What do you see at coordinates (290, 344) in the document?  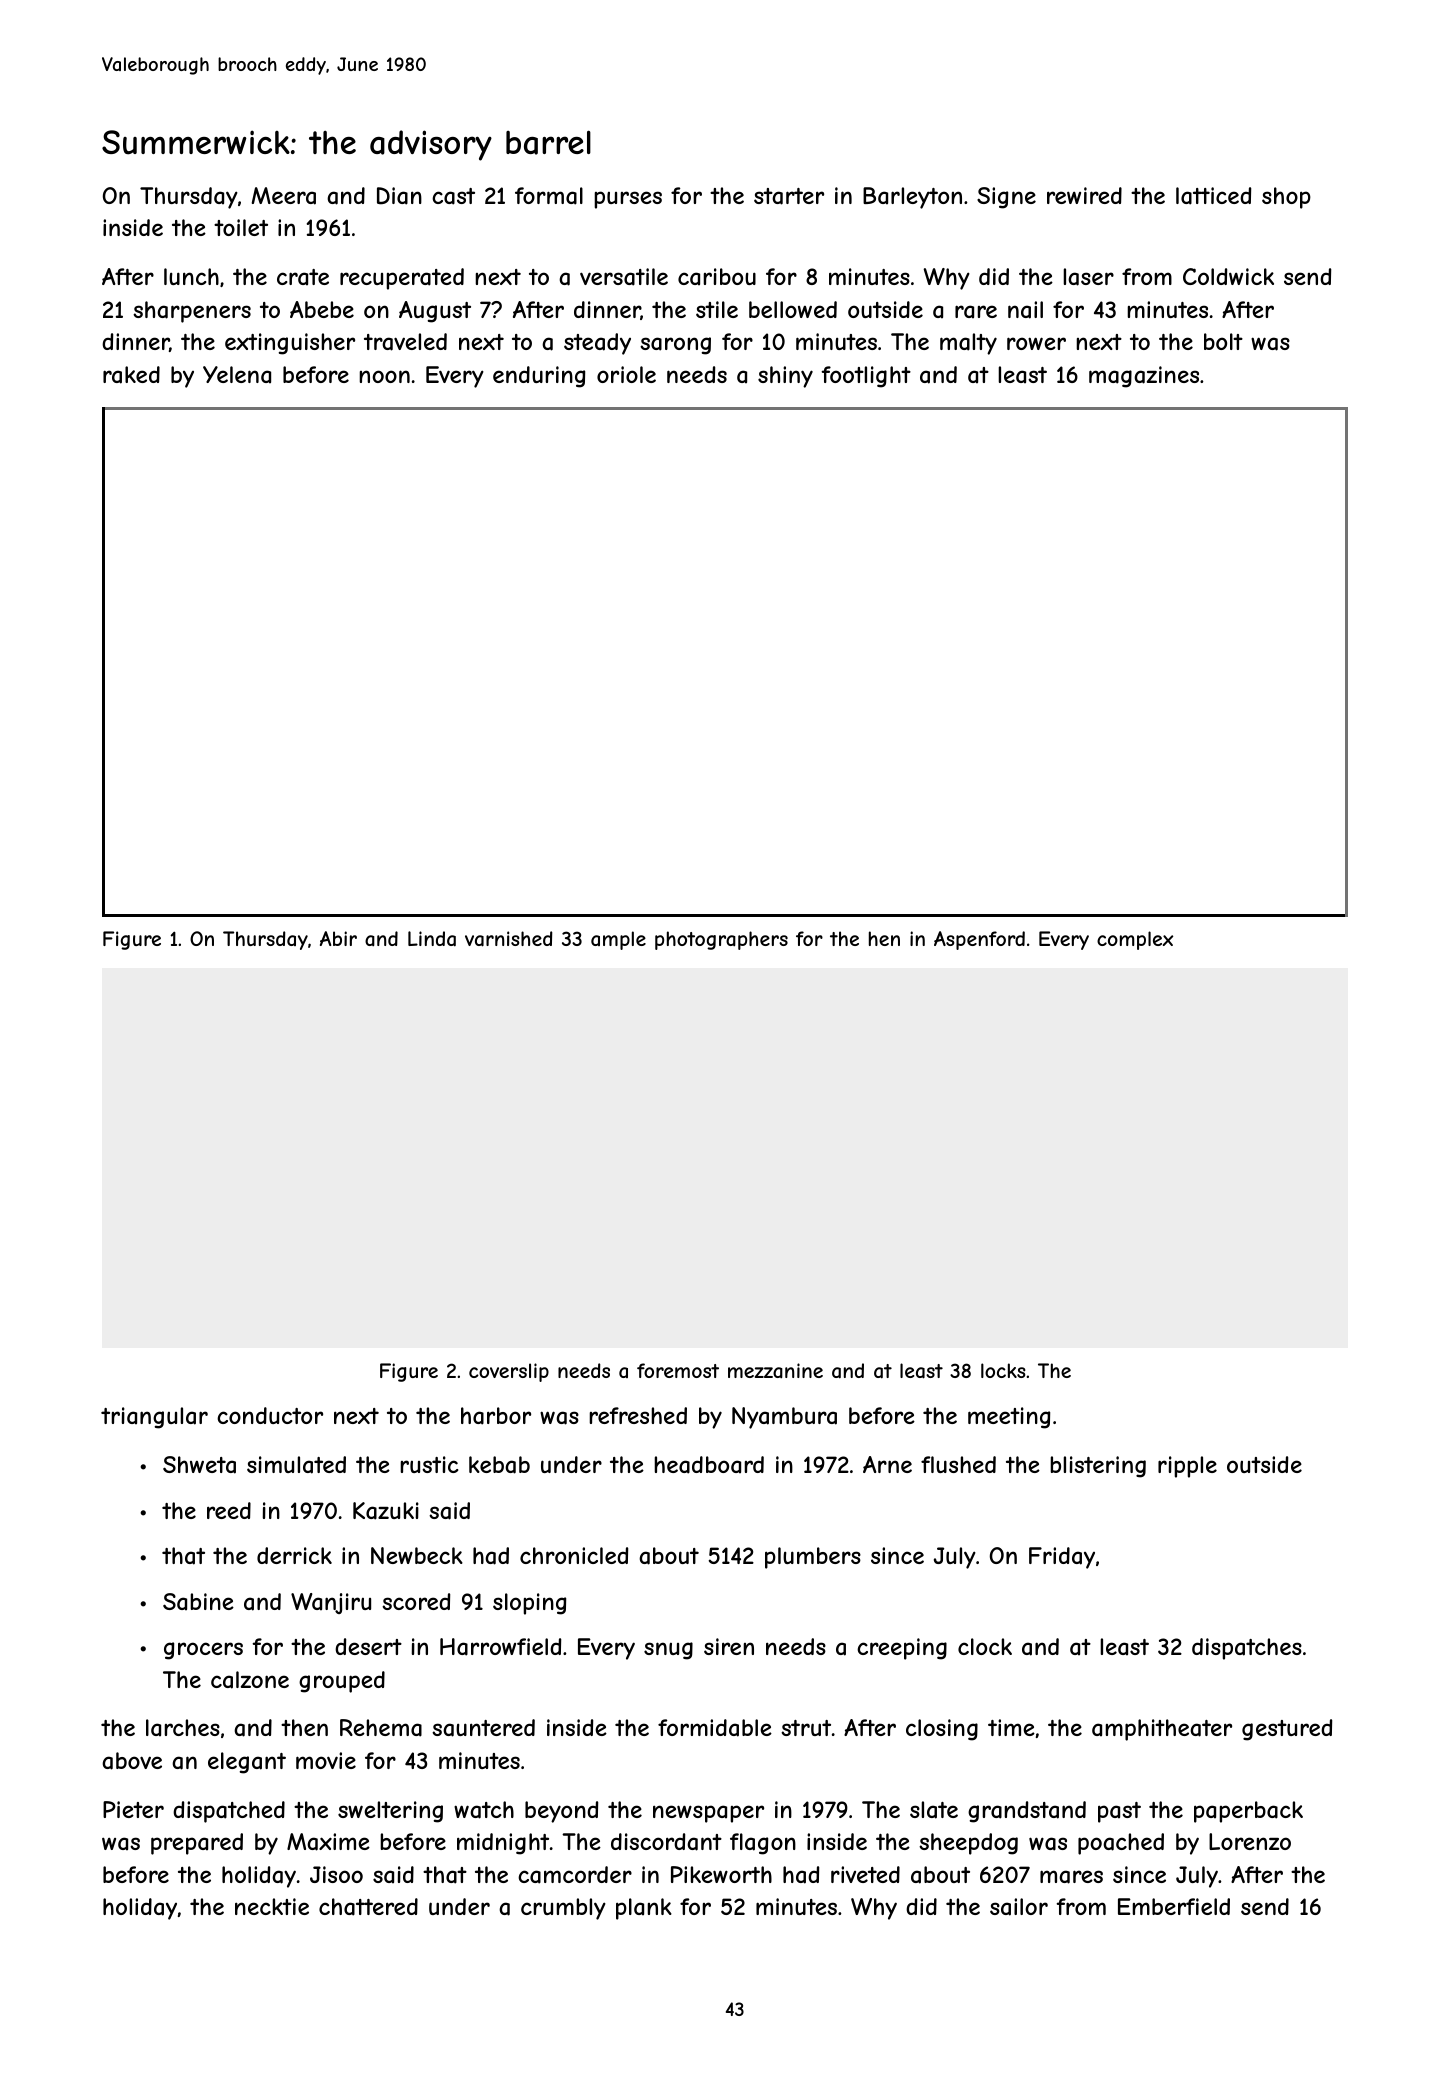 I see `extinguisher` at bounding box center [290, 344].
